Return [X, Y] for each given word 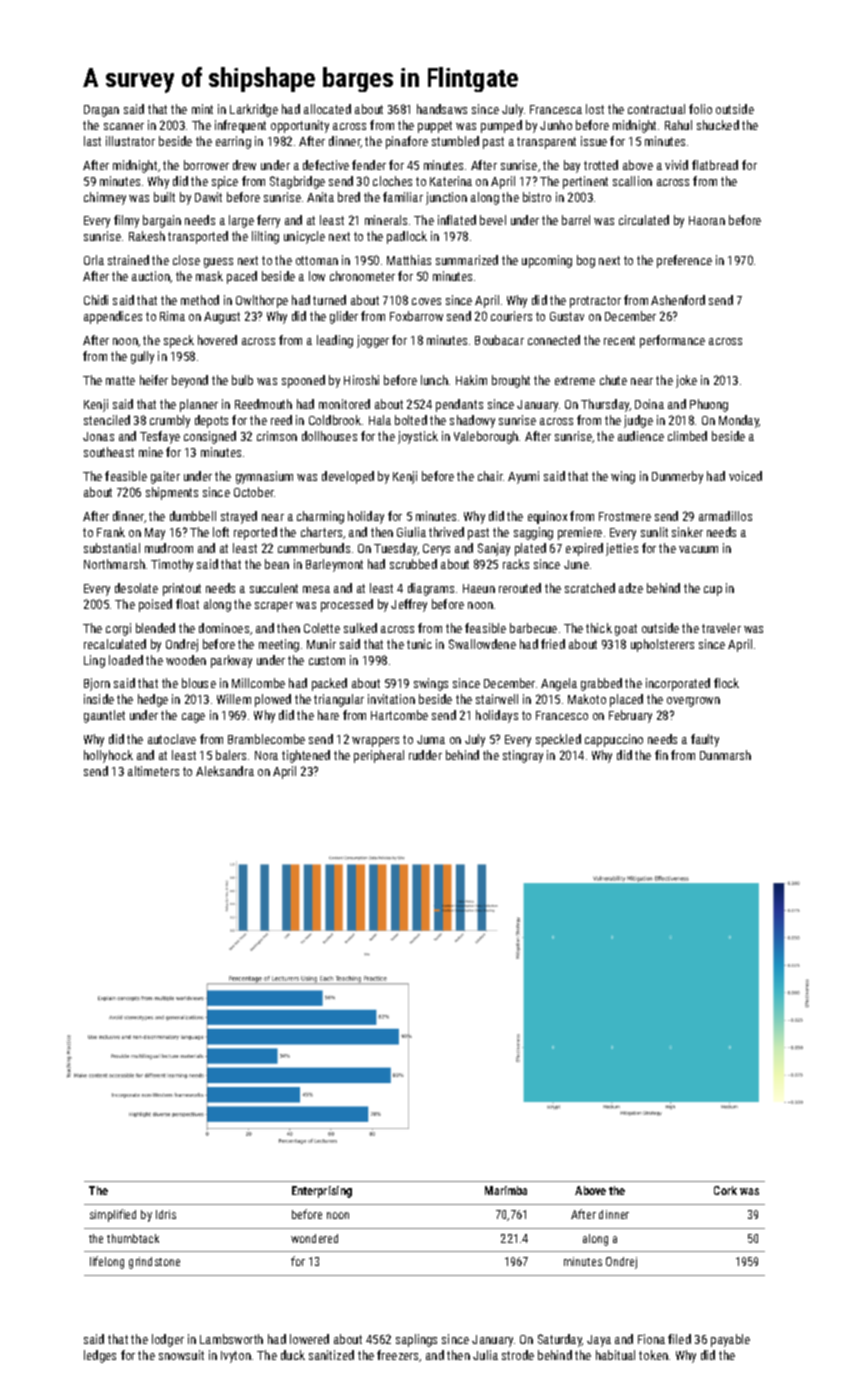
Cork [725, 1190]
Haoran [707, 220]
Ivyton [236, 1357]
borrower [206, 165]
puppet [435, 127]
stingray [523, 756]
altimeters [153, 771]
